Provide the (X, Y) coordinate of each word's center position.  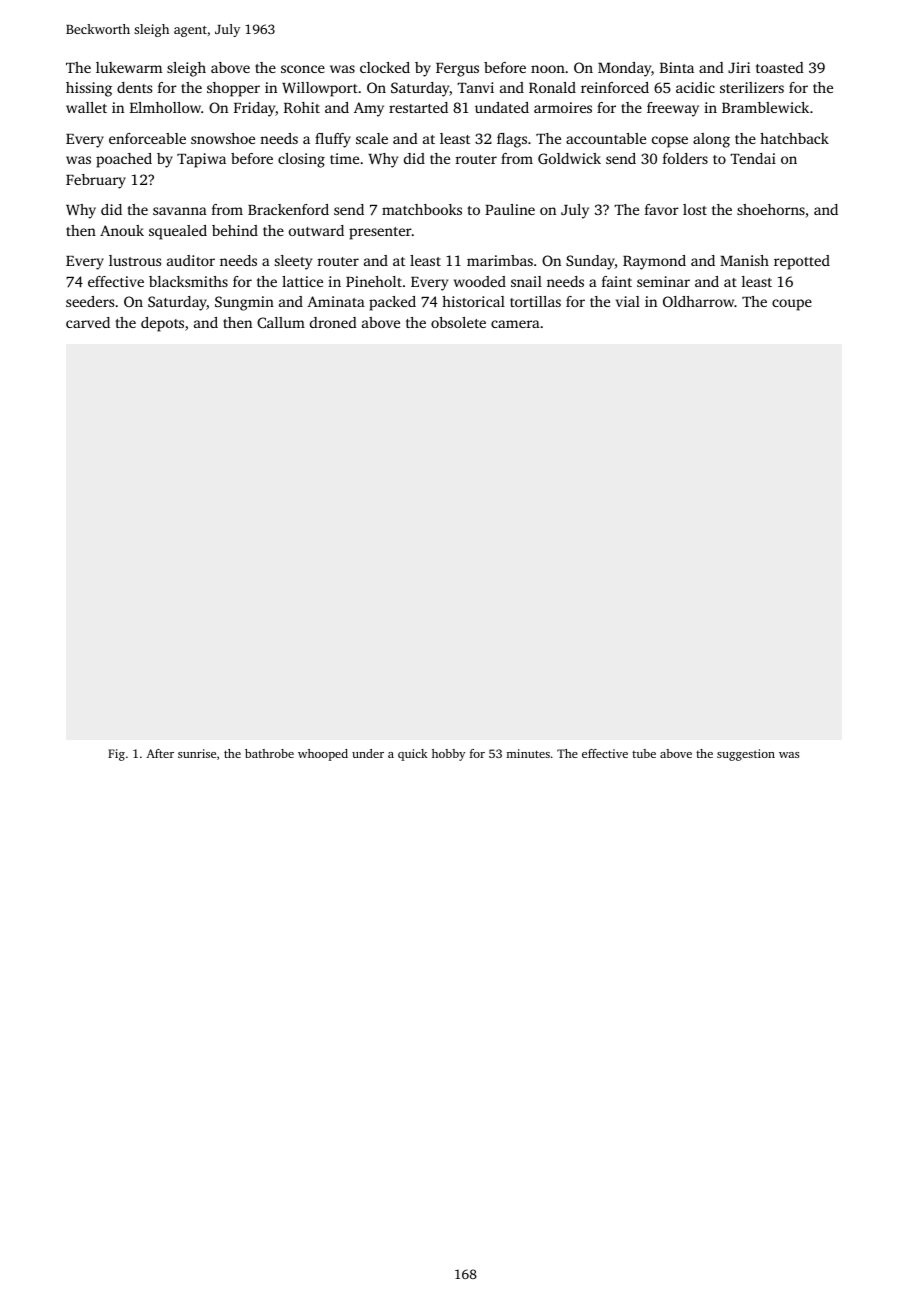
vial (628, 301)
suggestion (746, 755)
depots (162, 324)
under (368, 753)
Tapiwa (201, 160)
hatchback (794, 138)
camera (515, 324)
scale (372, 138)
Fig (116, 755)
